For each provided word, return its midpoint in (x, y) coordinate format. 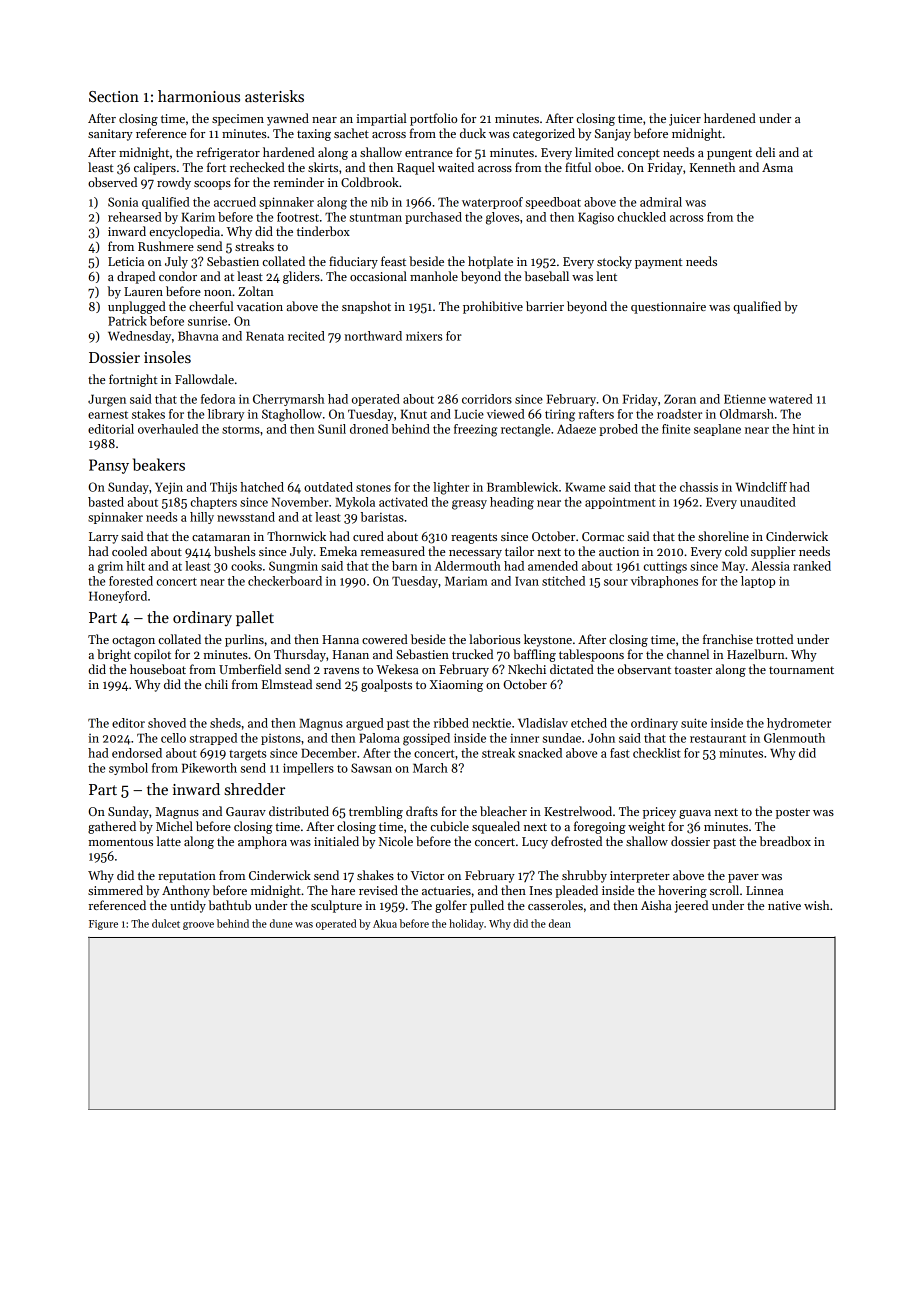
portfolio (433, 119)
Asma (777, 167)
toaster (693, 670)
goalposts (386, 685)
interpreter (640, 877)
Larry (103, 538)
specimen (238, 120)
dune (281, 923)
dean (560, 923)
